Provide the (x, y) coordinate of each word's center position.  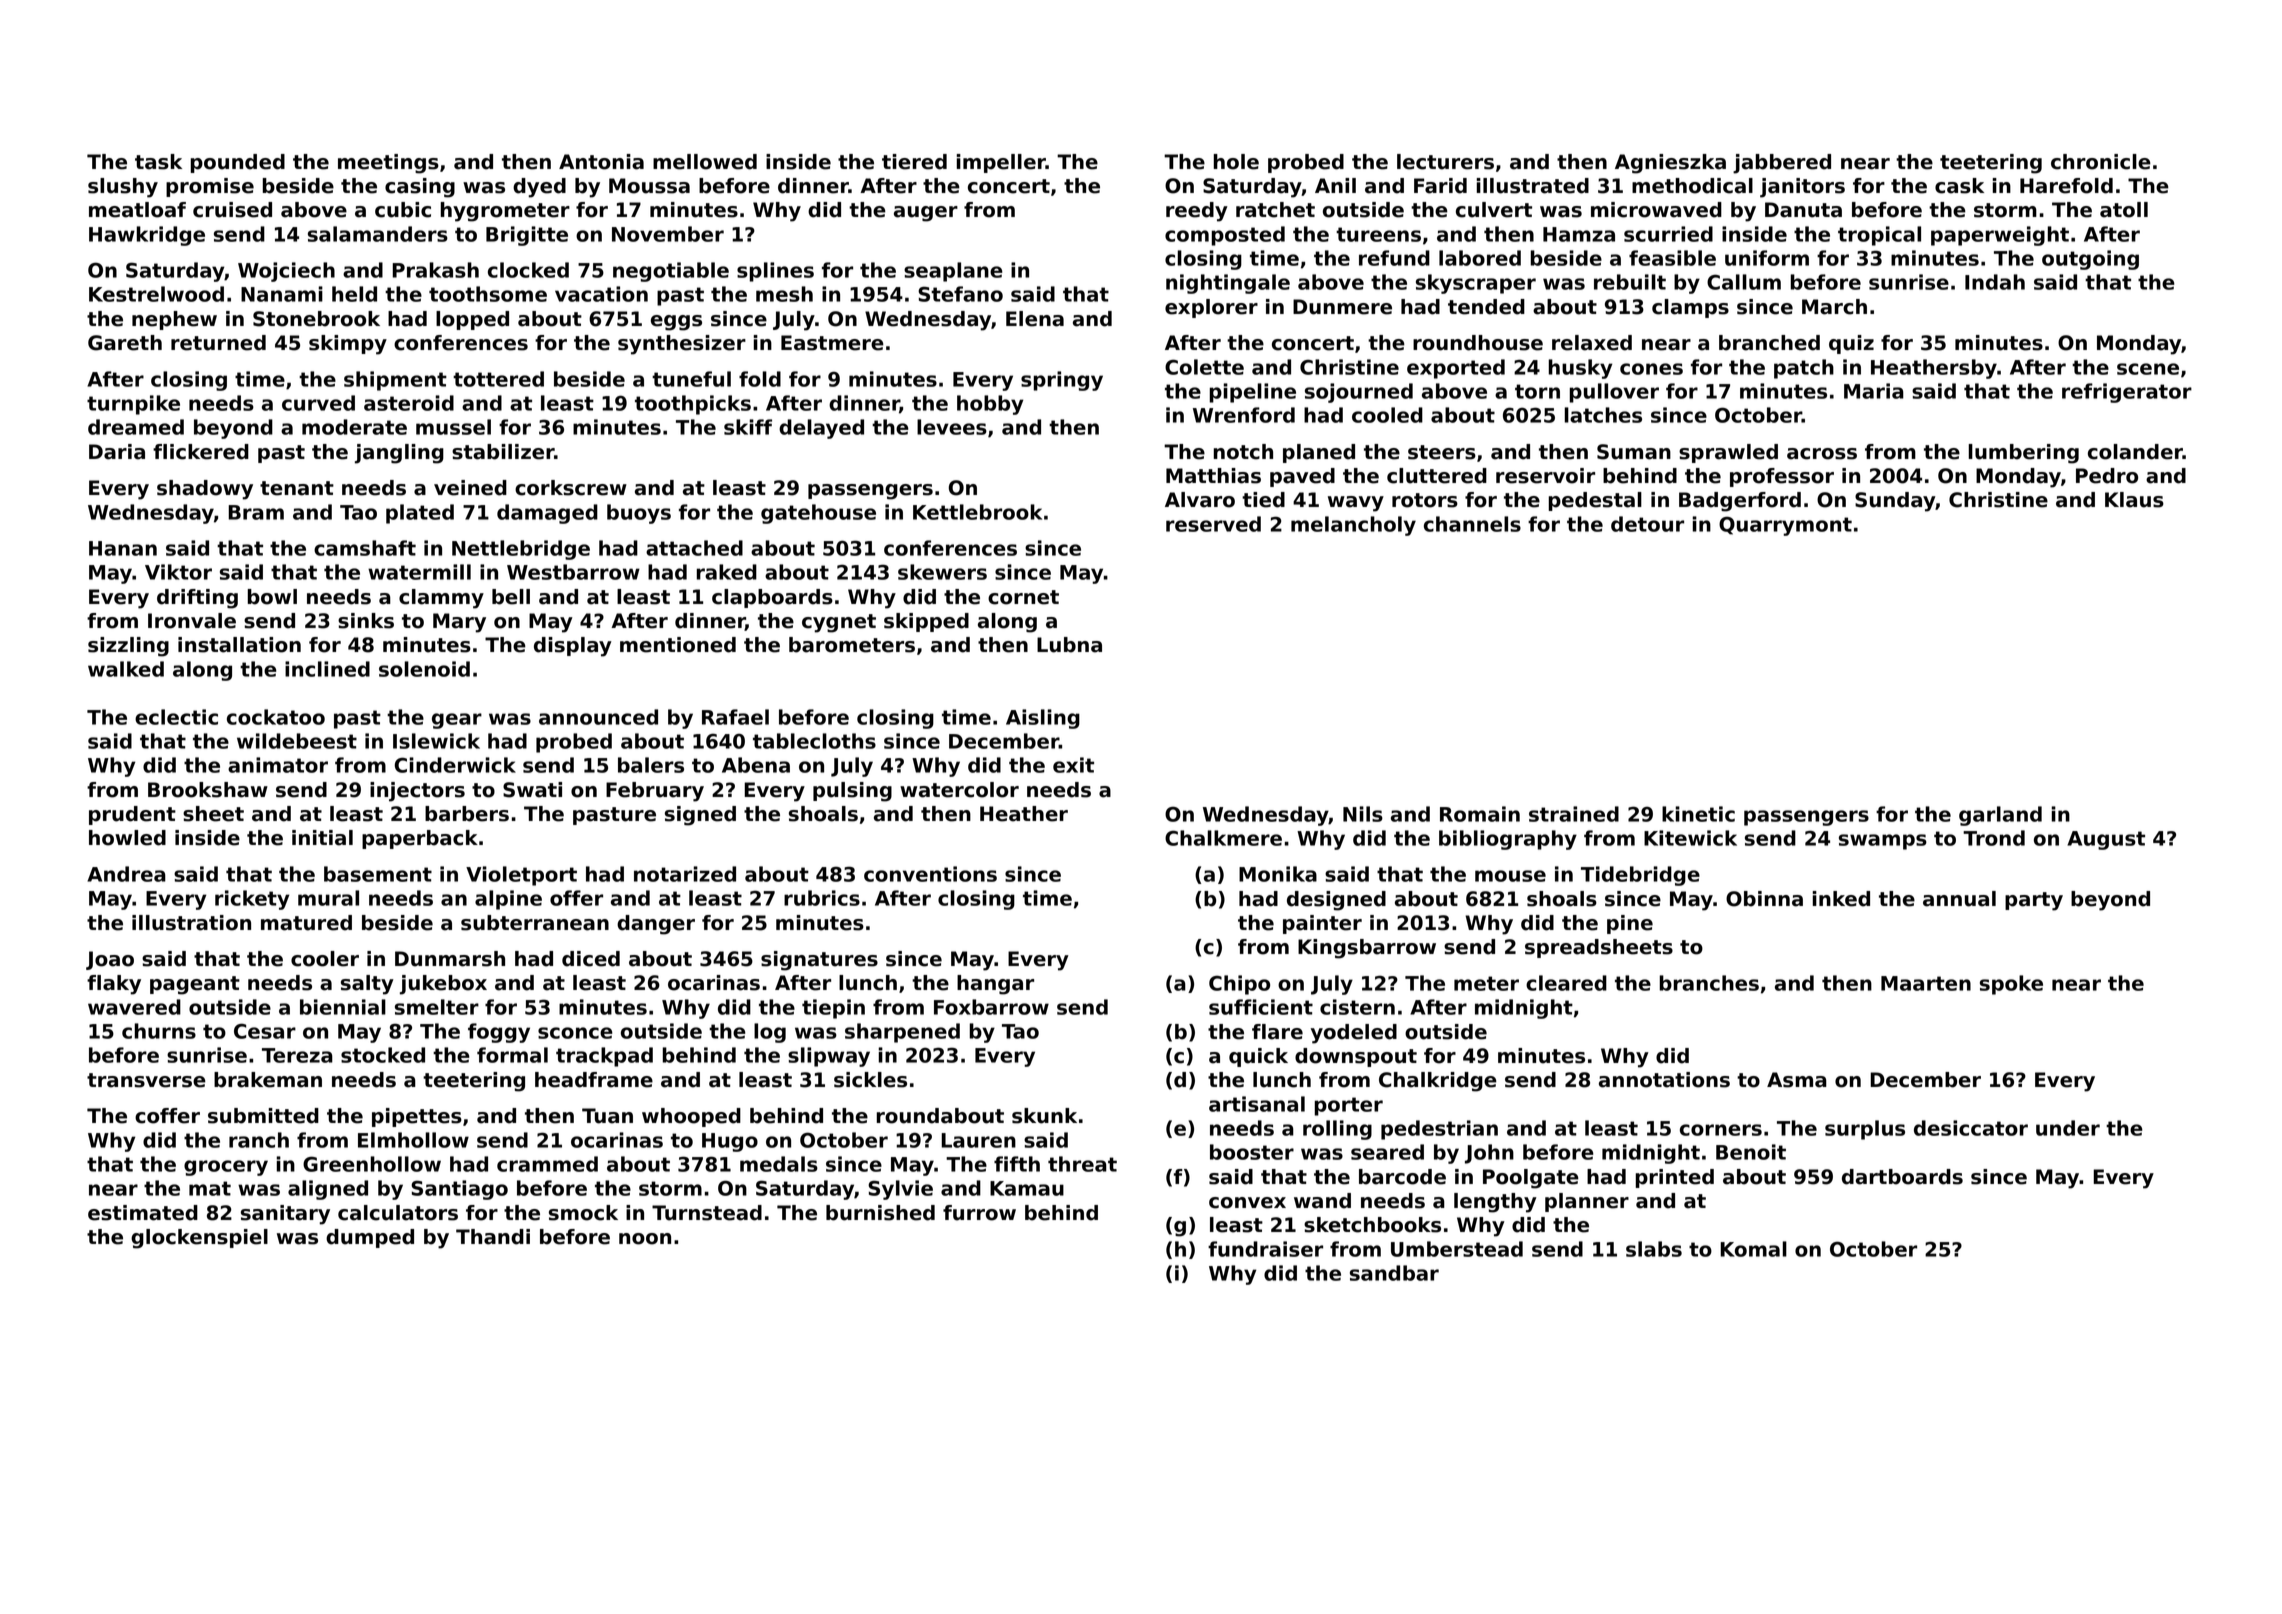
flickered (201, 452)
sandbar (1394, 1273)
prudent (132, 815)
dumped (370, 1238)
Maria (1874, 391)
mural (328, 898)
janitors (1802, 188)
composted (1225, 236)
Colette (1204, 367)
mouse (1510, 876)
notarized (685, 874)
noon (645, 1239)
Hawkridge (147, 236)
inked (1841, 899)
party (2034, 901)
